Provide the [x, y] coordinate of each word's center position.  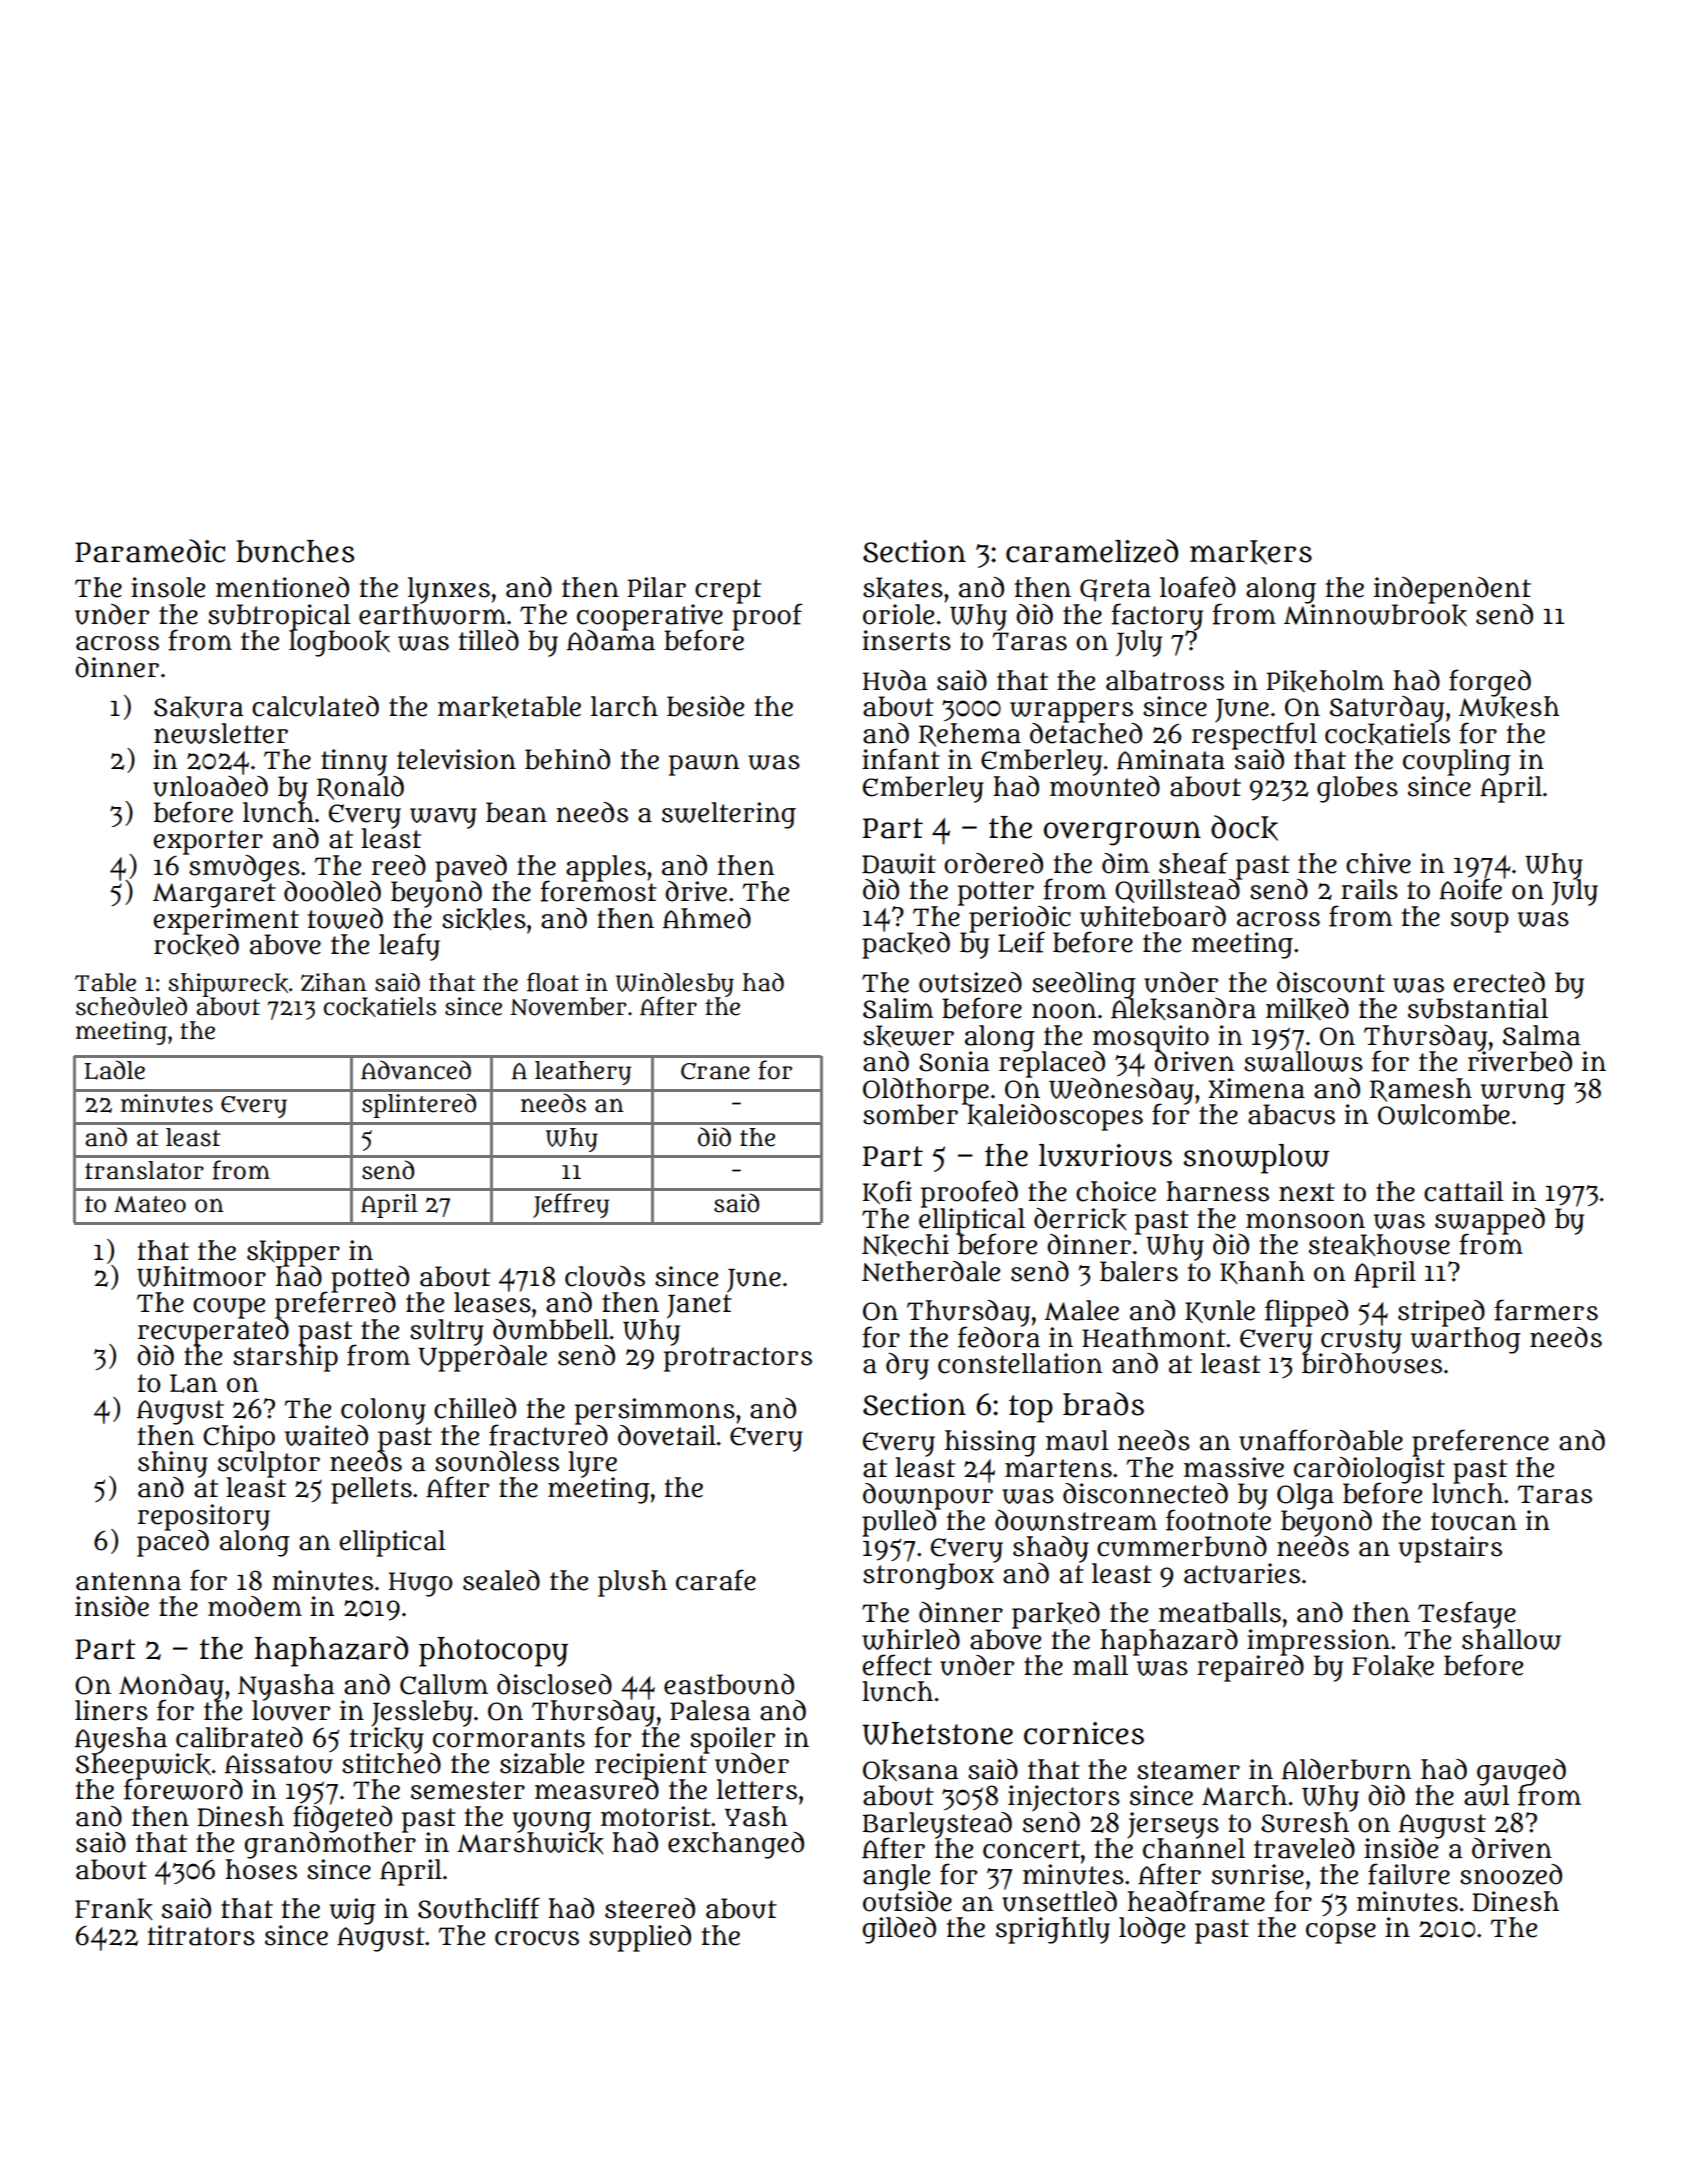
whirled [911, 1639]
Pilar [656, 587]
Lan [193, 1383]
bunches [295, 551]
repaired [1250, 1668]
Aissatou [279, 1763]
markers [1251, 552]
